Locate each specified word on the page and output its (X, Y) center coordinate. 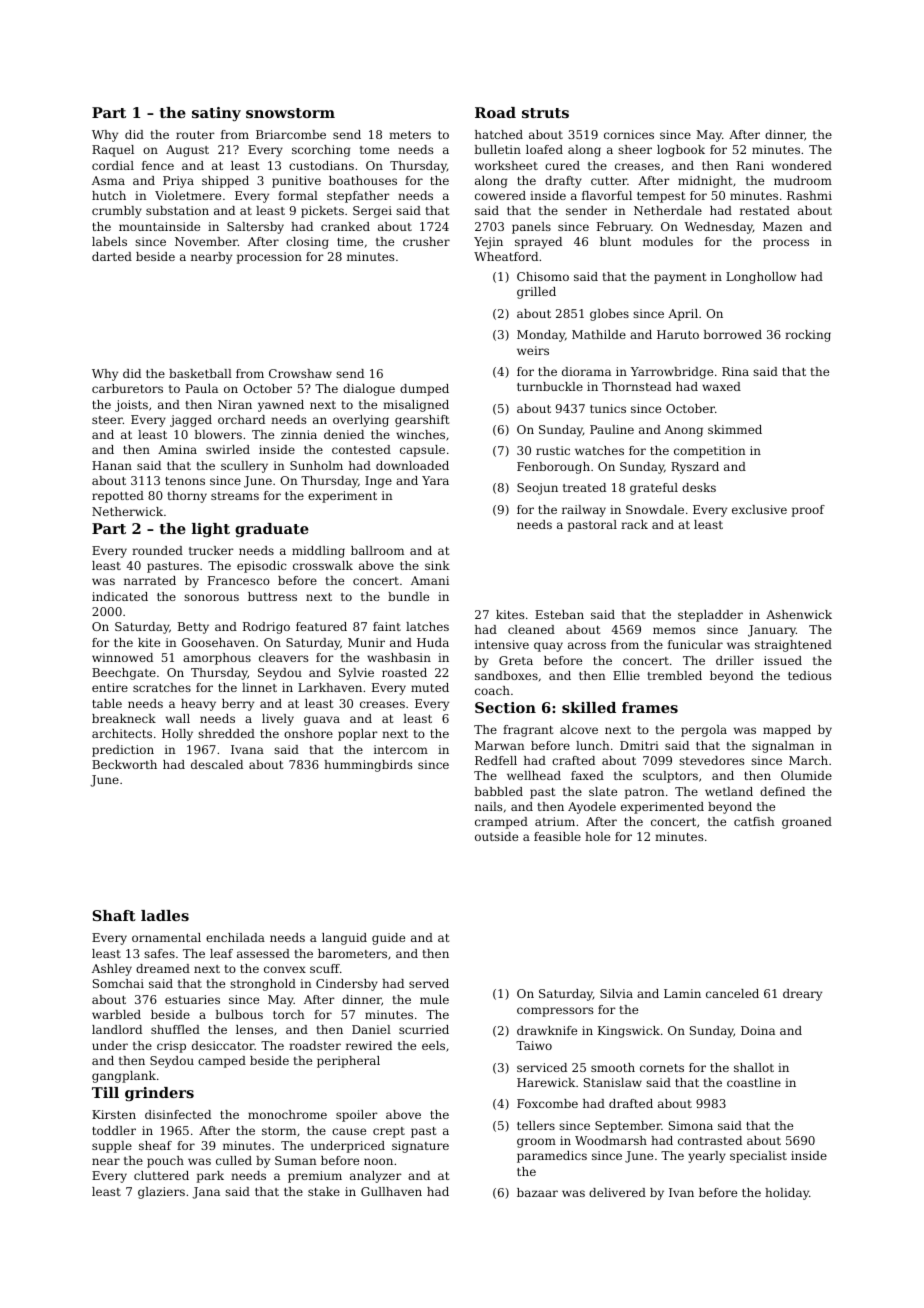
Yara (435, 480)
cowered (500, 195)
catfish (754, 821)
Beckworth (124, 764)
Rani (750, 165)
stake (324, 1191)
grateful (654, 489)
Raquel (113, 151)
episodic (261, 567)
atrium (555, 821)
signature (420, 1147)
